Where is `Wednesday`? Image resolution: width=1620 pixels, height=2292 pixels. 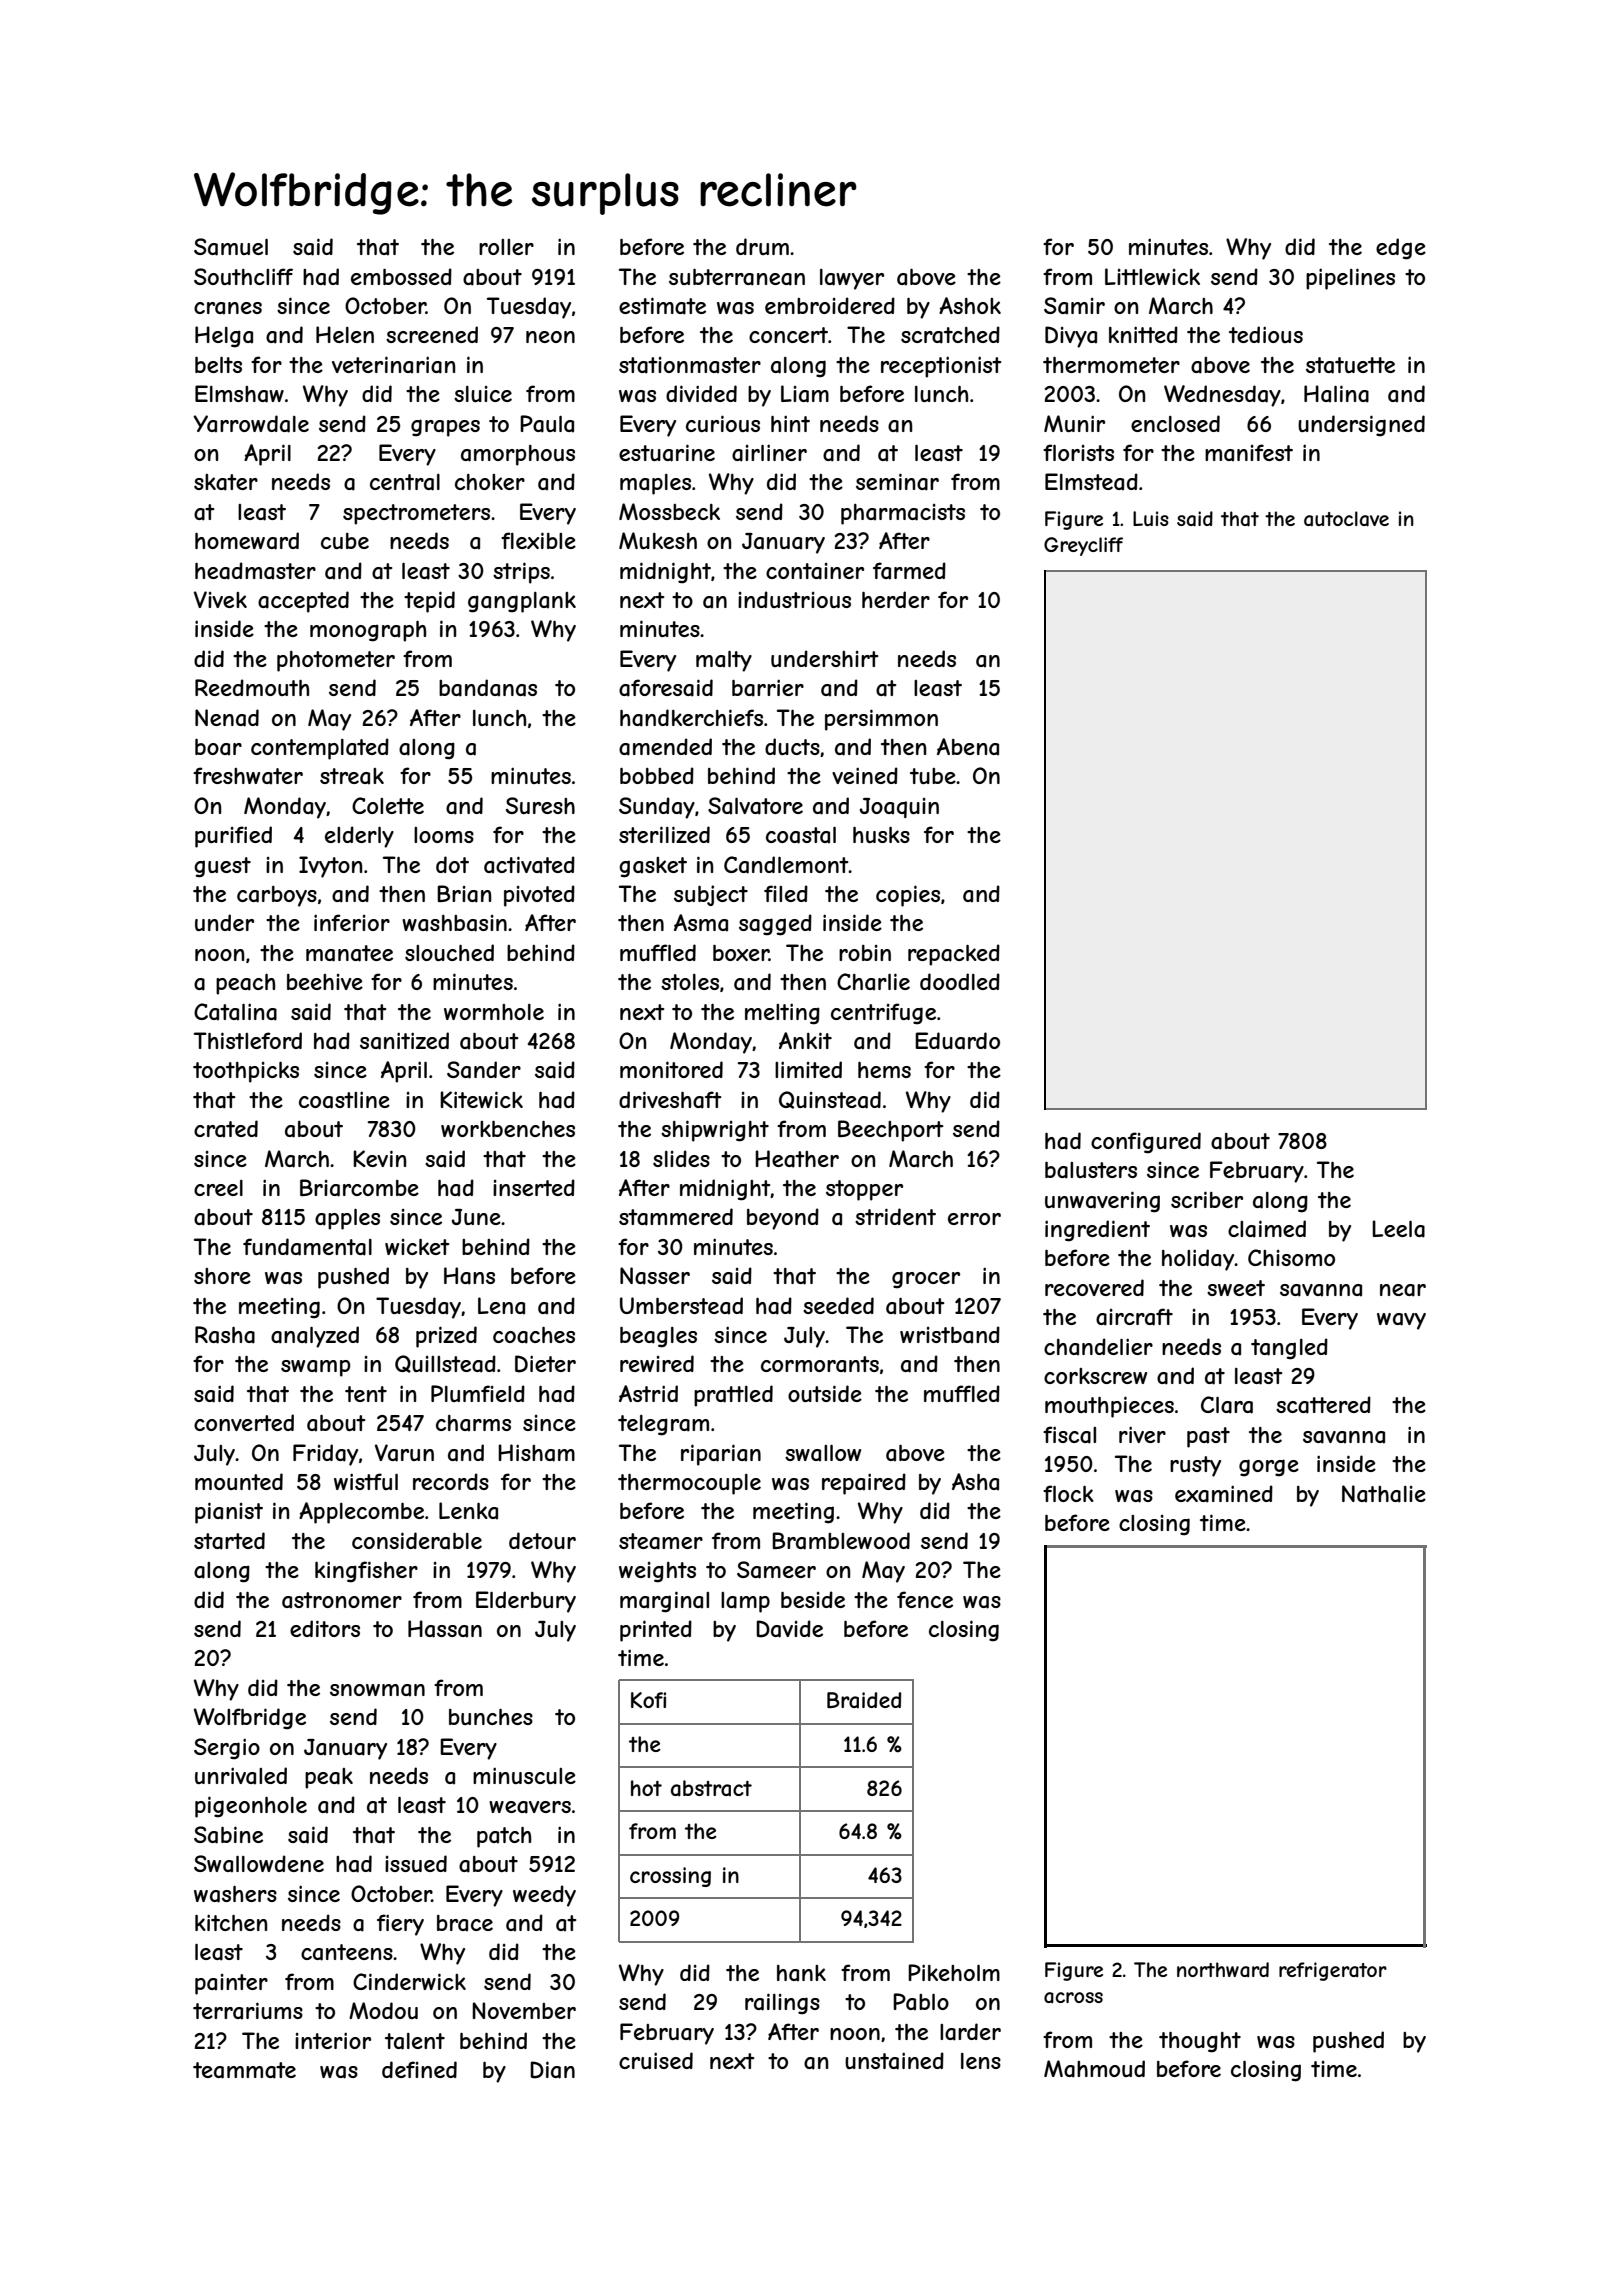
Wednesday is located at coordinates (1222, 396).
